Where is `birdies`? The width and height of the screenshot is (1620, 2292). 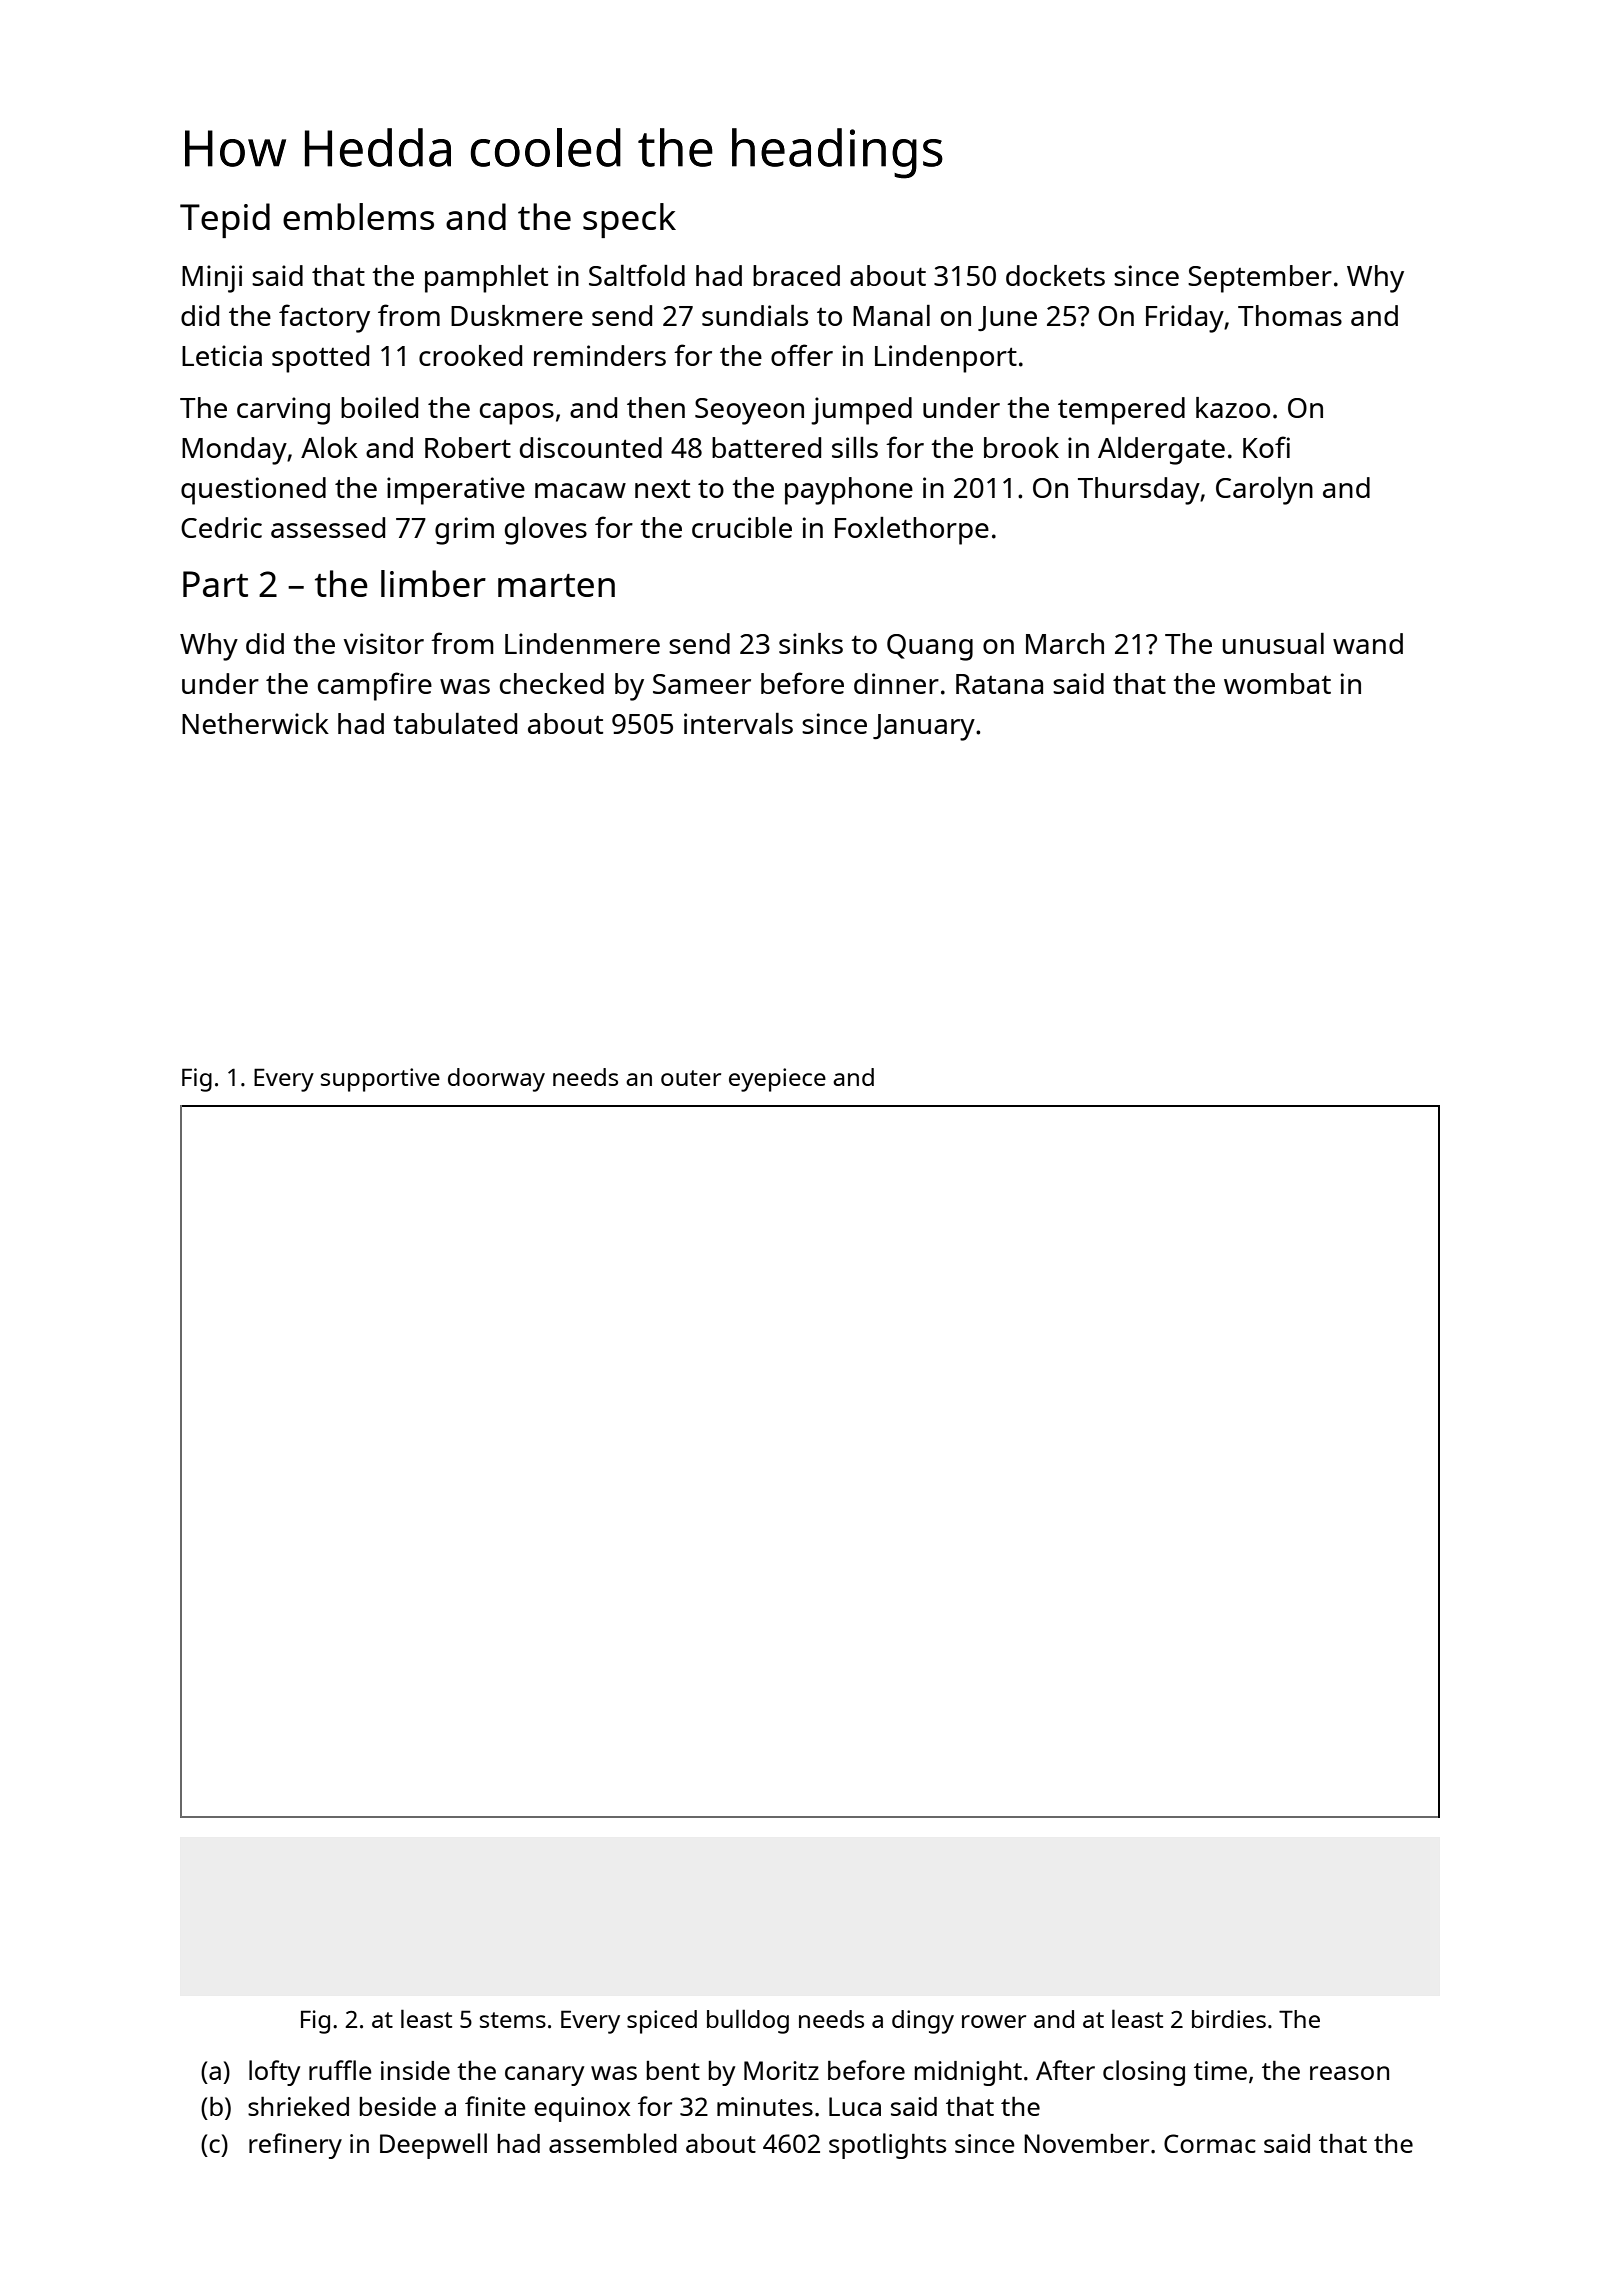
birdies is located at coordinates (1229, 2019).
